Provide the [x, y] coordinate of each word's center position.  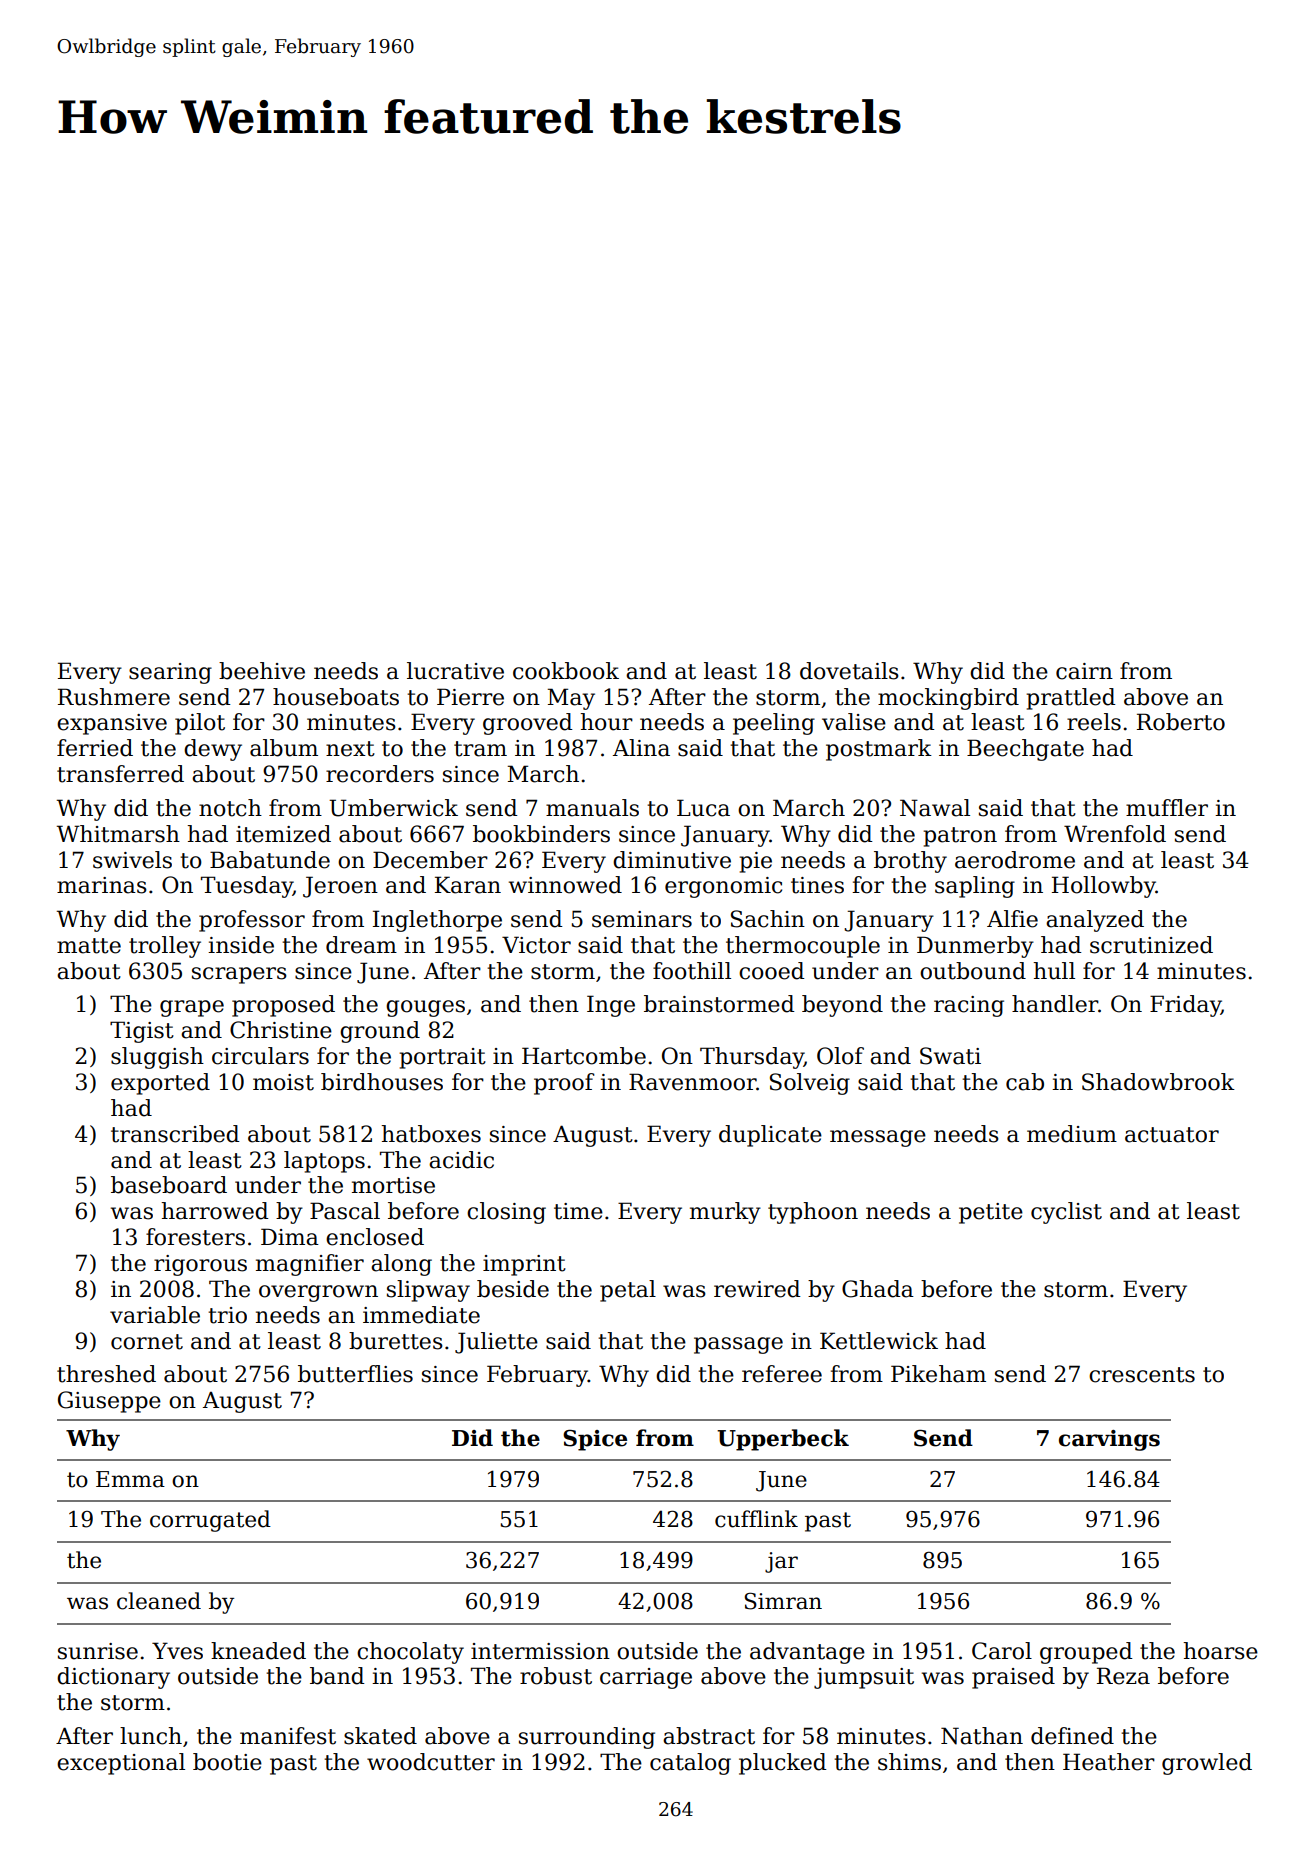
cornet [147, 1342]
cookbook [566, 671]
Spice [595, 1440]
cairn [1084, 671]
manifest [288, 1736]
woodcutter [431, 1762]
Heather [1109, 1762]
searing [170, 673]
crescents [1142, 1375]
